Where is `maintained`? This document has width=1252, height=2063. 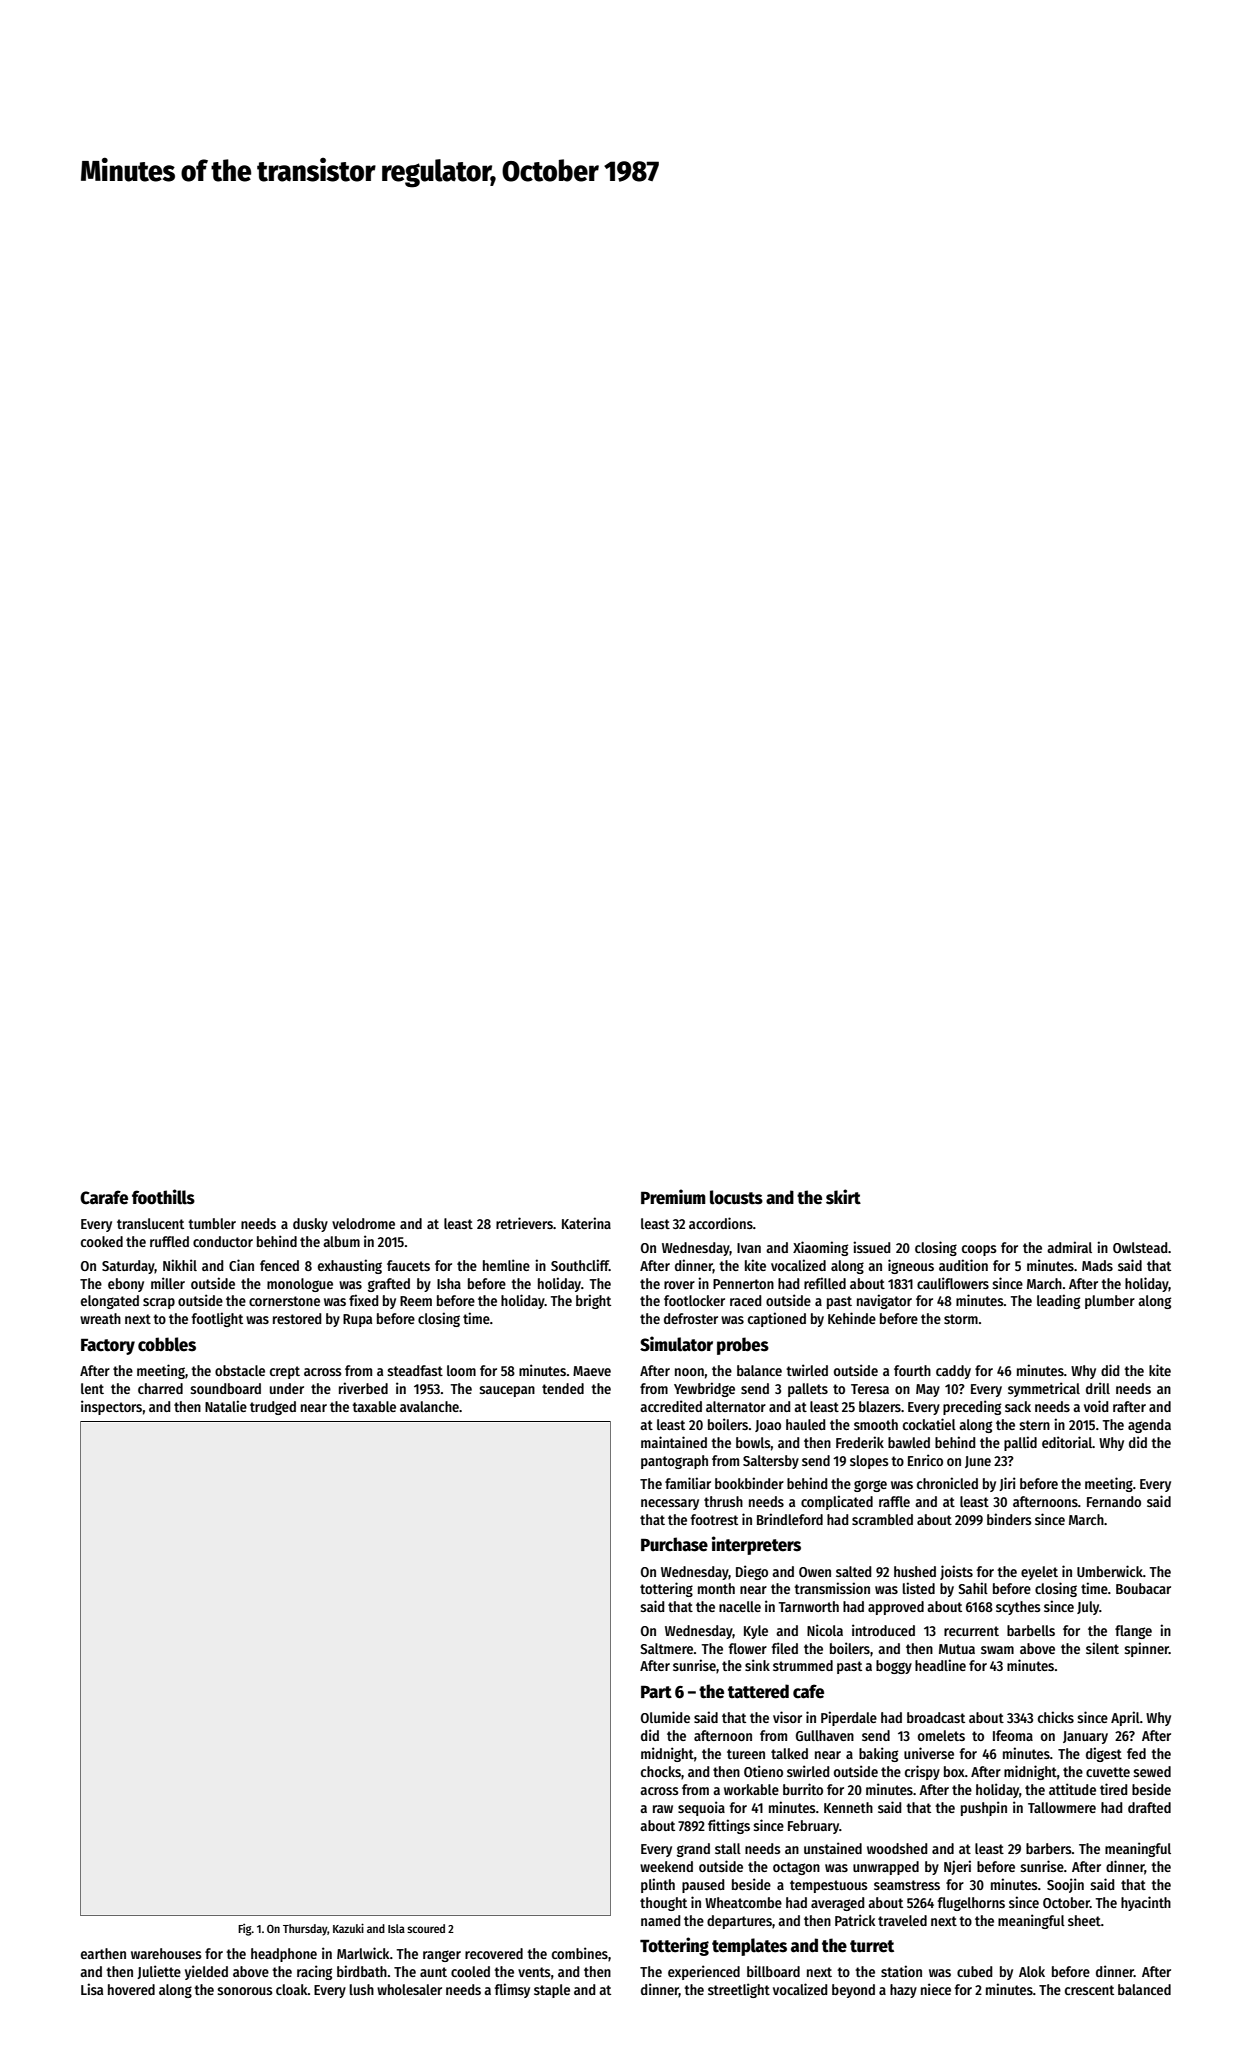
maintained is located at coordinates (674, 1442).
